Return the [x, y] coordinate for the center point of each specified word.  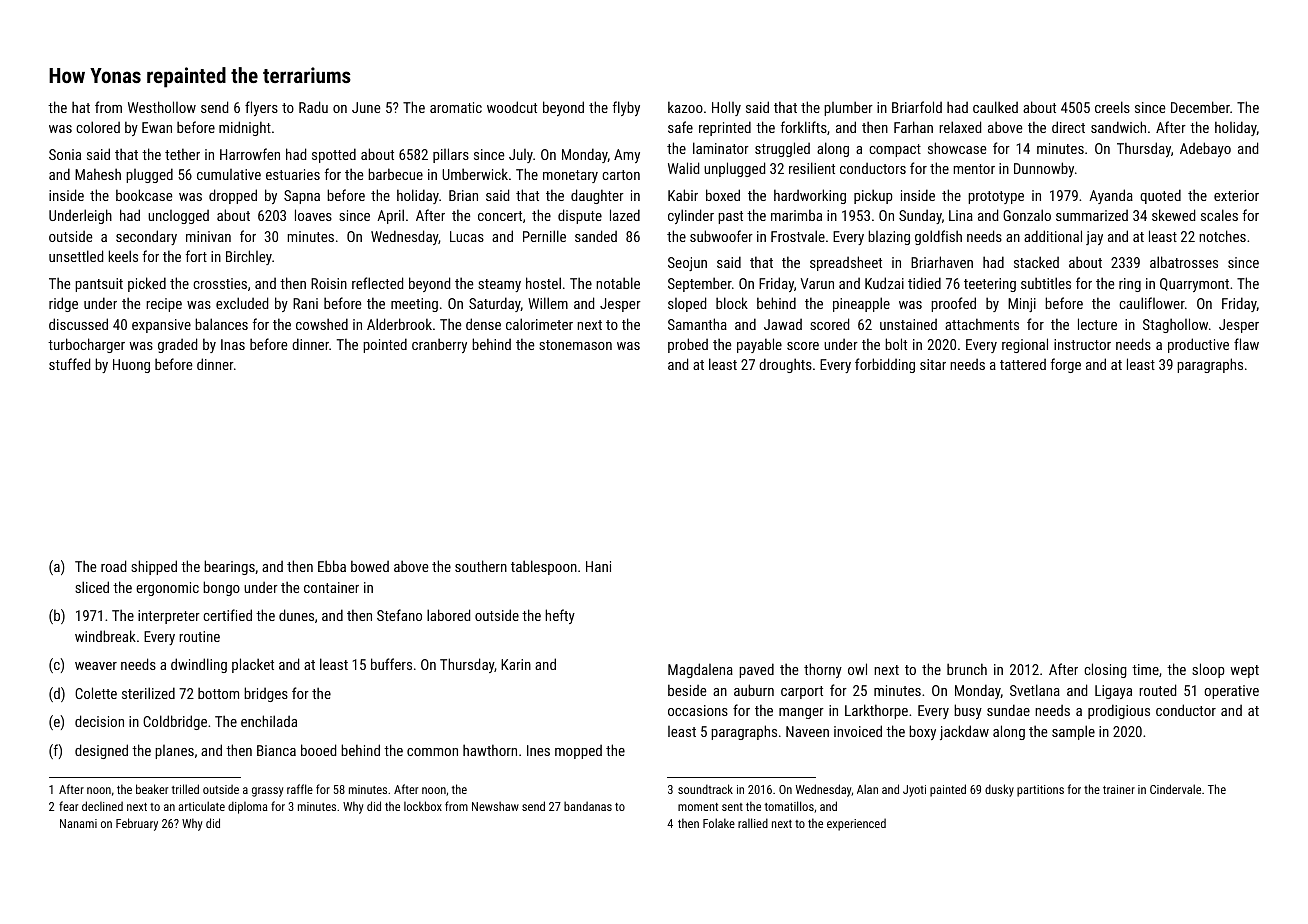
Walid [683, 168]
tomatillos [789, 806]
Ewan [157, 127]
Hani [598, 566]
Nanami [78, 823]
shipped [154, 567]
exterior [1236, 195]
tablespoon [544, 567]
